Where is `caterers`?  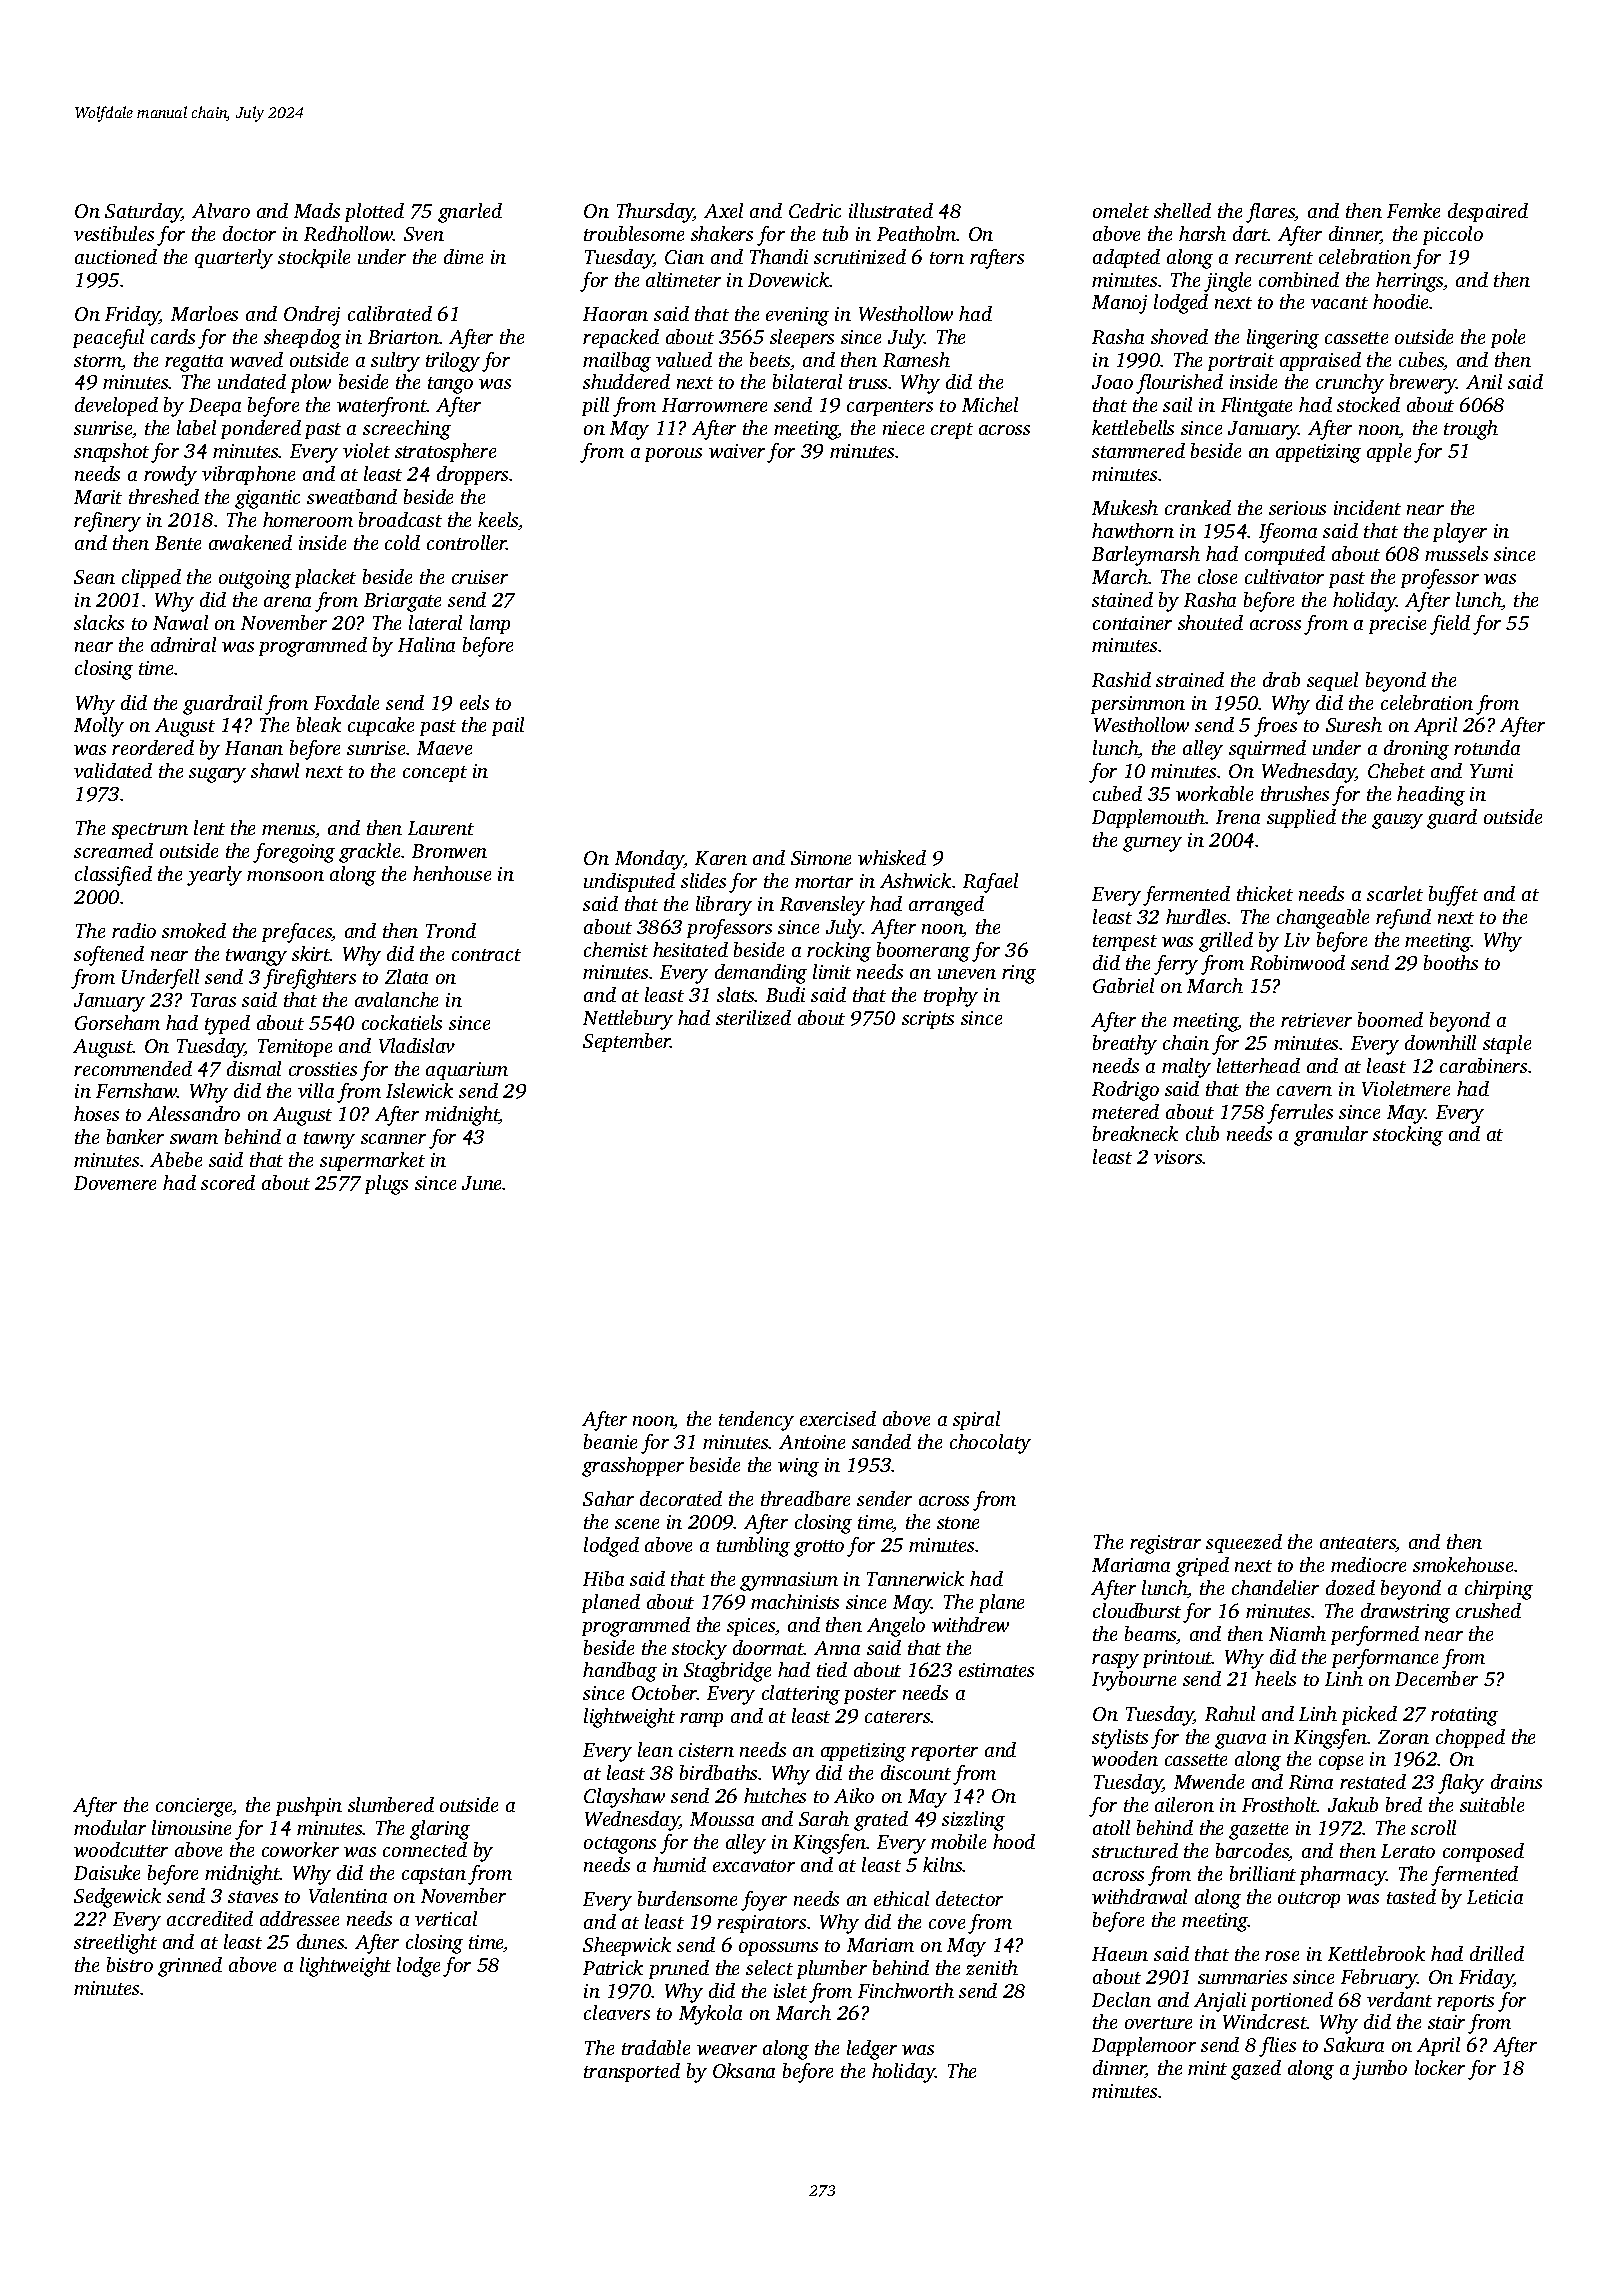
caterers is located at coordinates (898, 1717).
